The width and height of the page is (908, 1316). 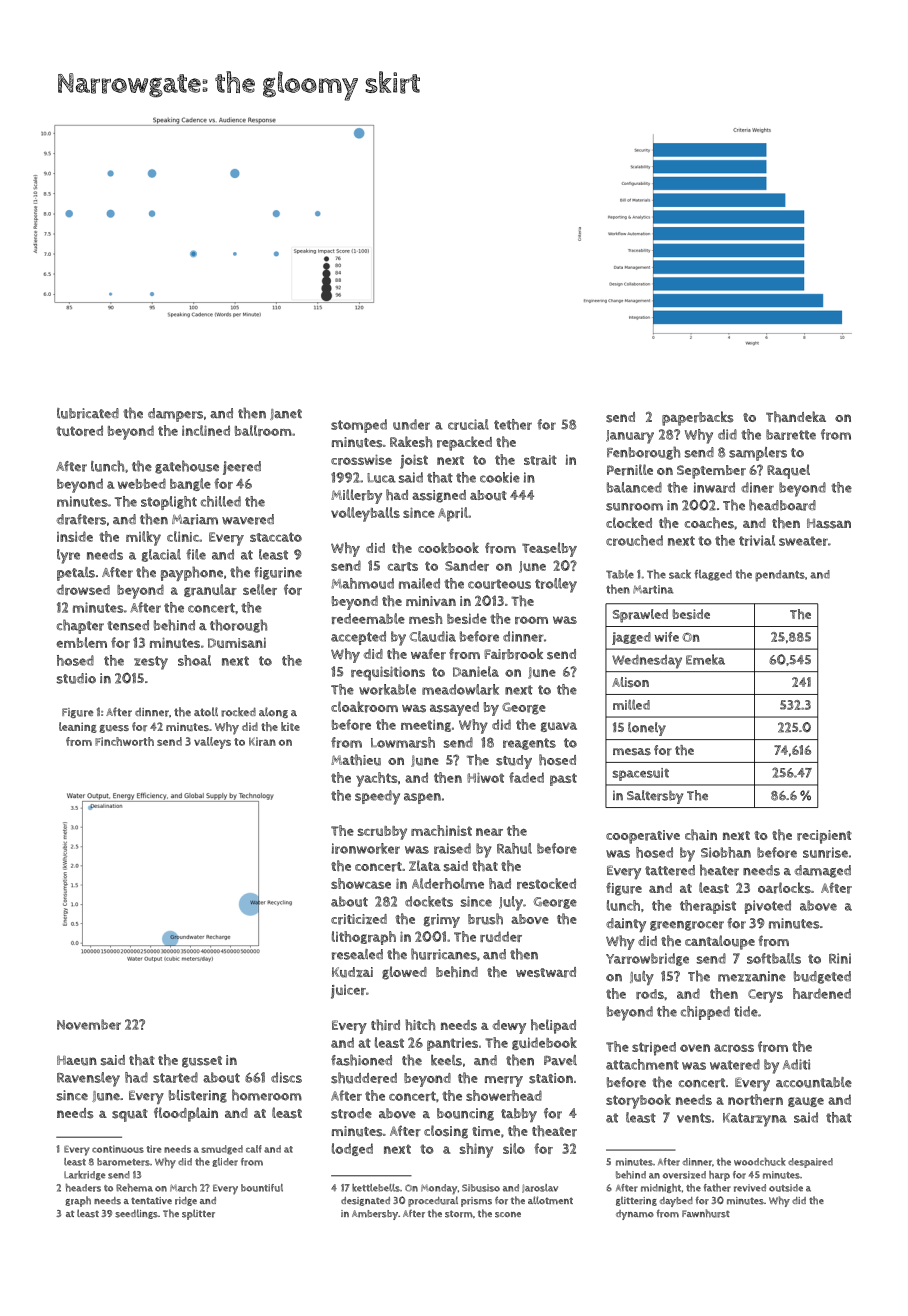 What do you see at coordinates (513, 654) in the page?
I see `Fairbrook` at bounding box center [513, 654].
